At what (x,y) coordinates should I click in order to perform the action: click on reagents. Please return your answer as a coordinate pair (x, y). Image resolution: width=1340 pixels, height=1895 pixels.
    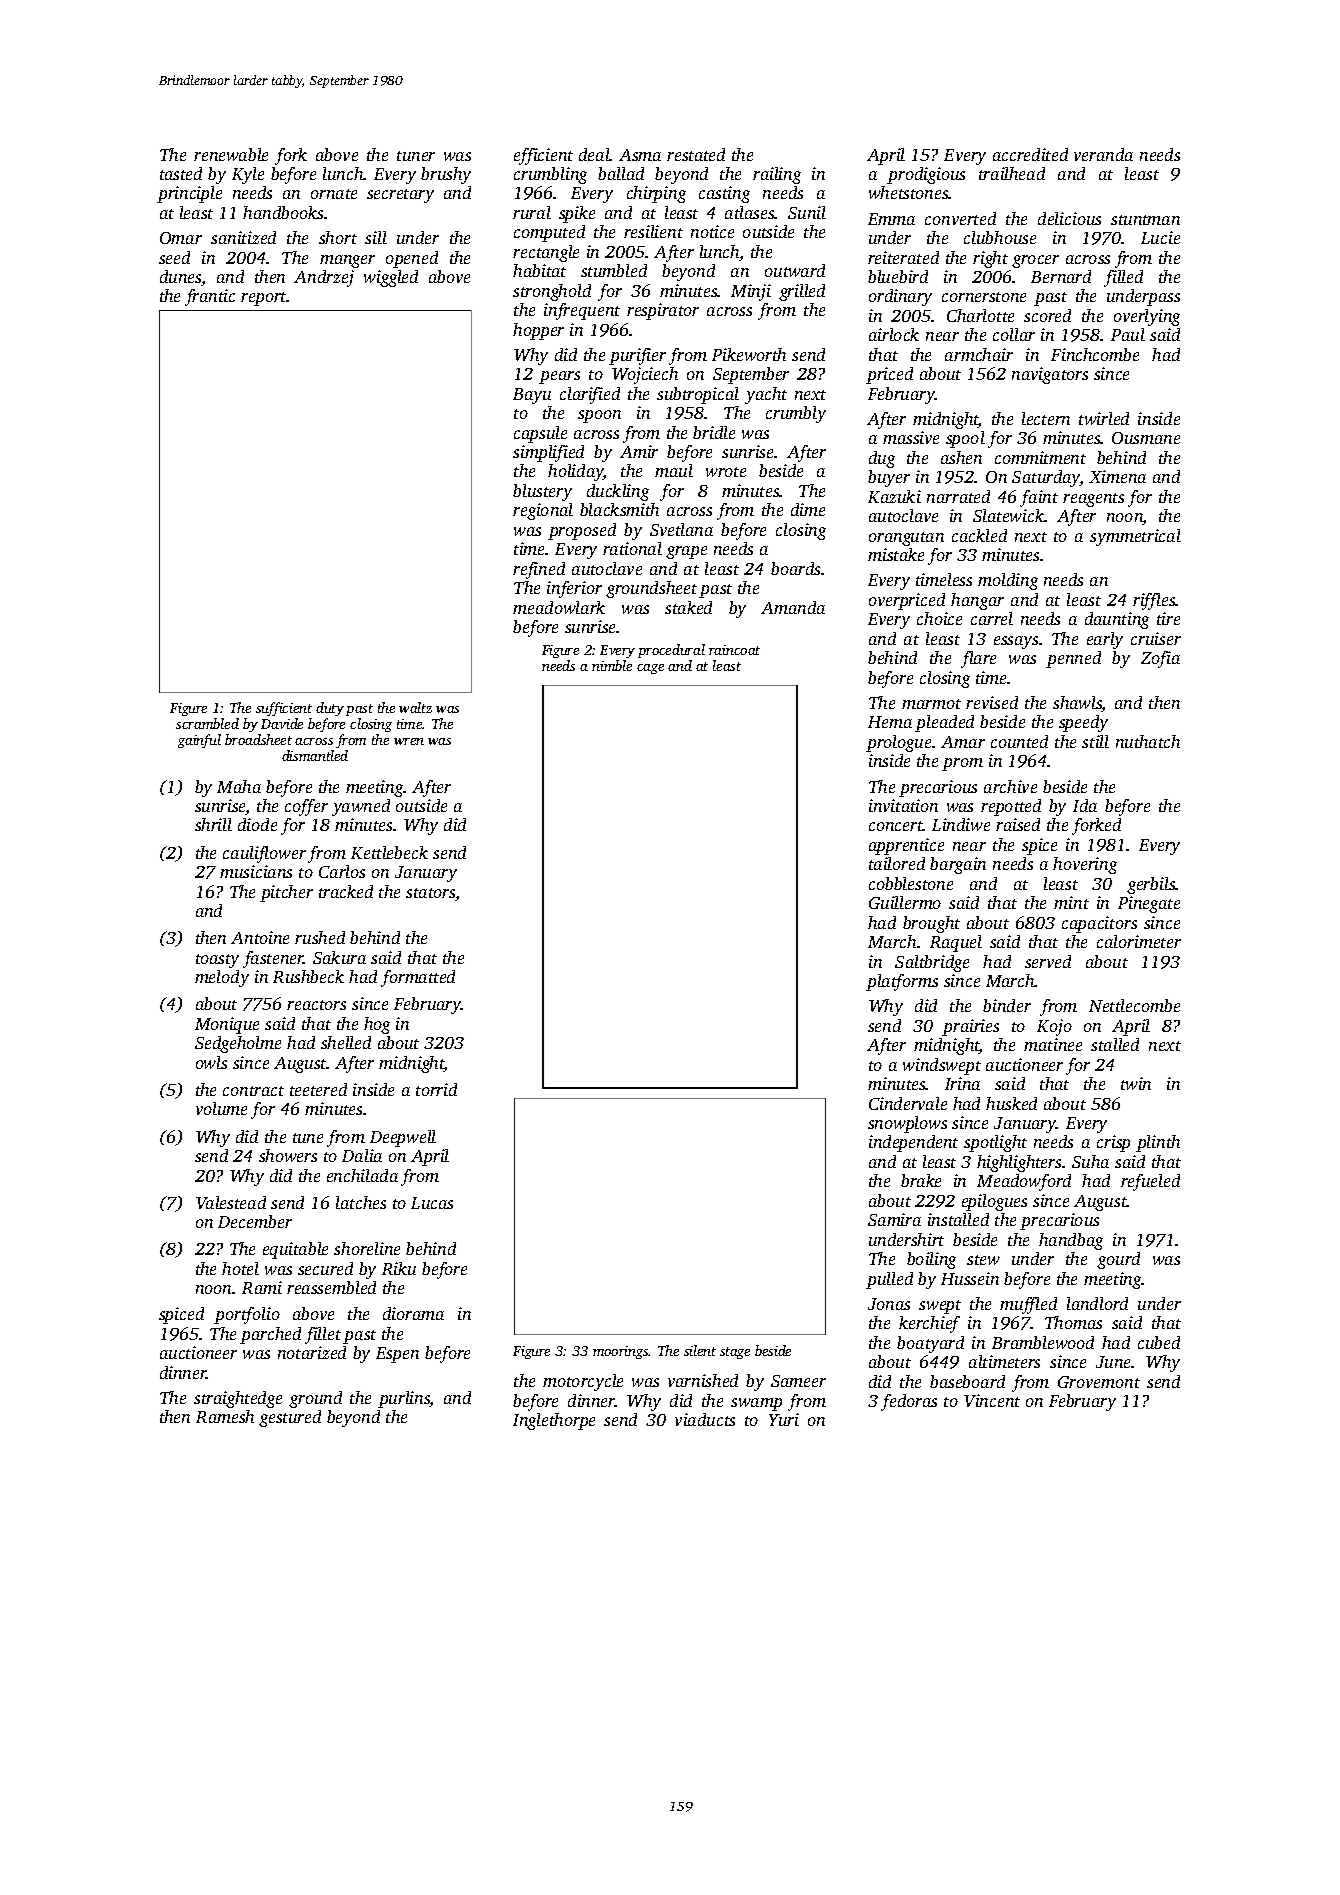
    Looking at the image, I should click on (1093, 500).
